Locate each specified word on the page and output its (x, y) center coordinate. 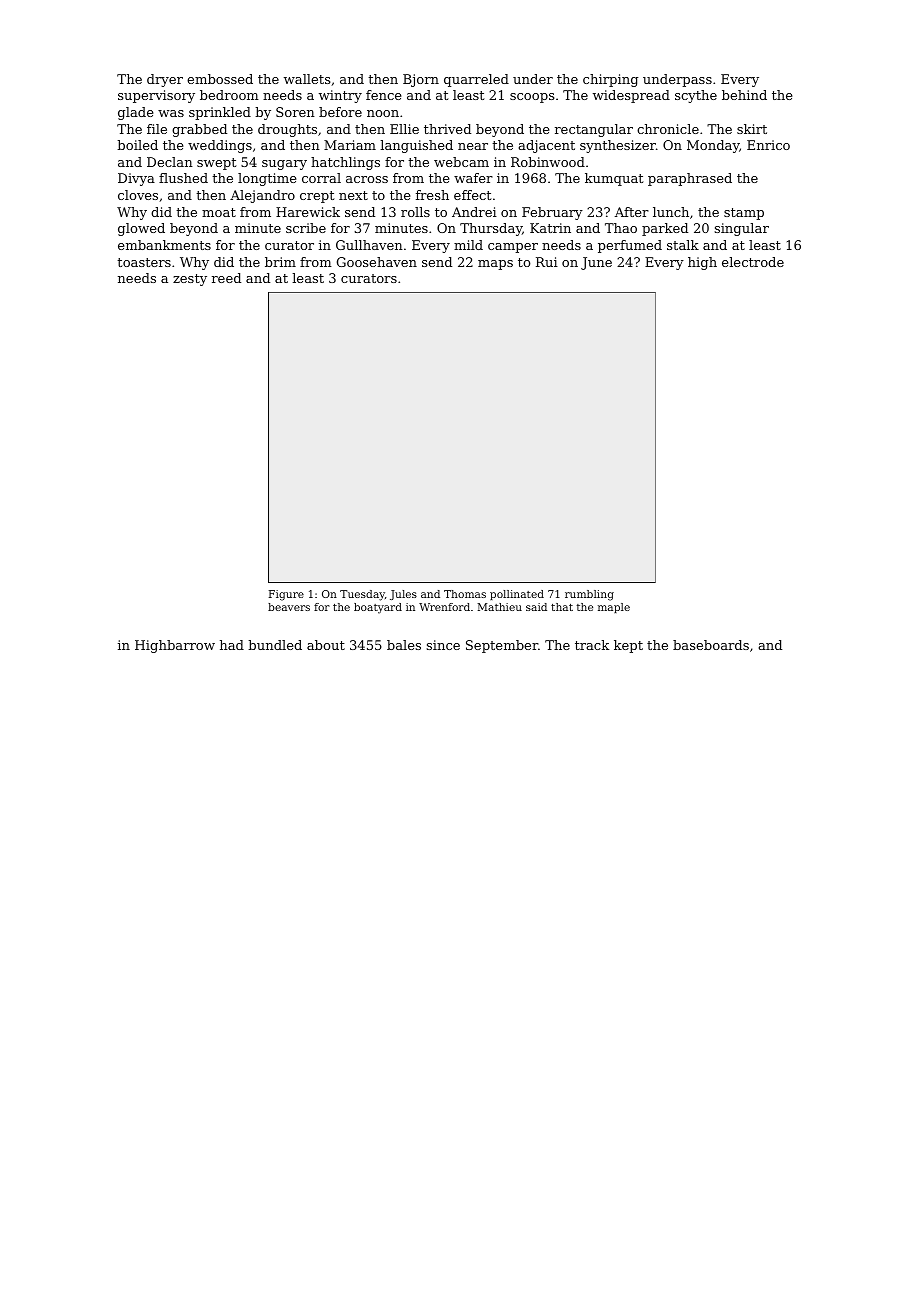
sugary (284, 165)
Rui (547, 262)
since (443, 645)
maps (495, 265)
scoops (532, 98)
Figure (286, 595)
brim (280, 262)
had (232, 645)
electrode (753, 262)
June (596, 263)
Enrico (768, 145)
